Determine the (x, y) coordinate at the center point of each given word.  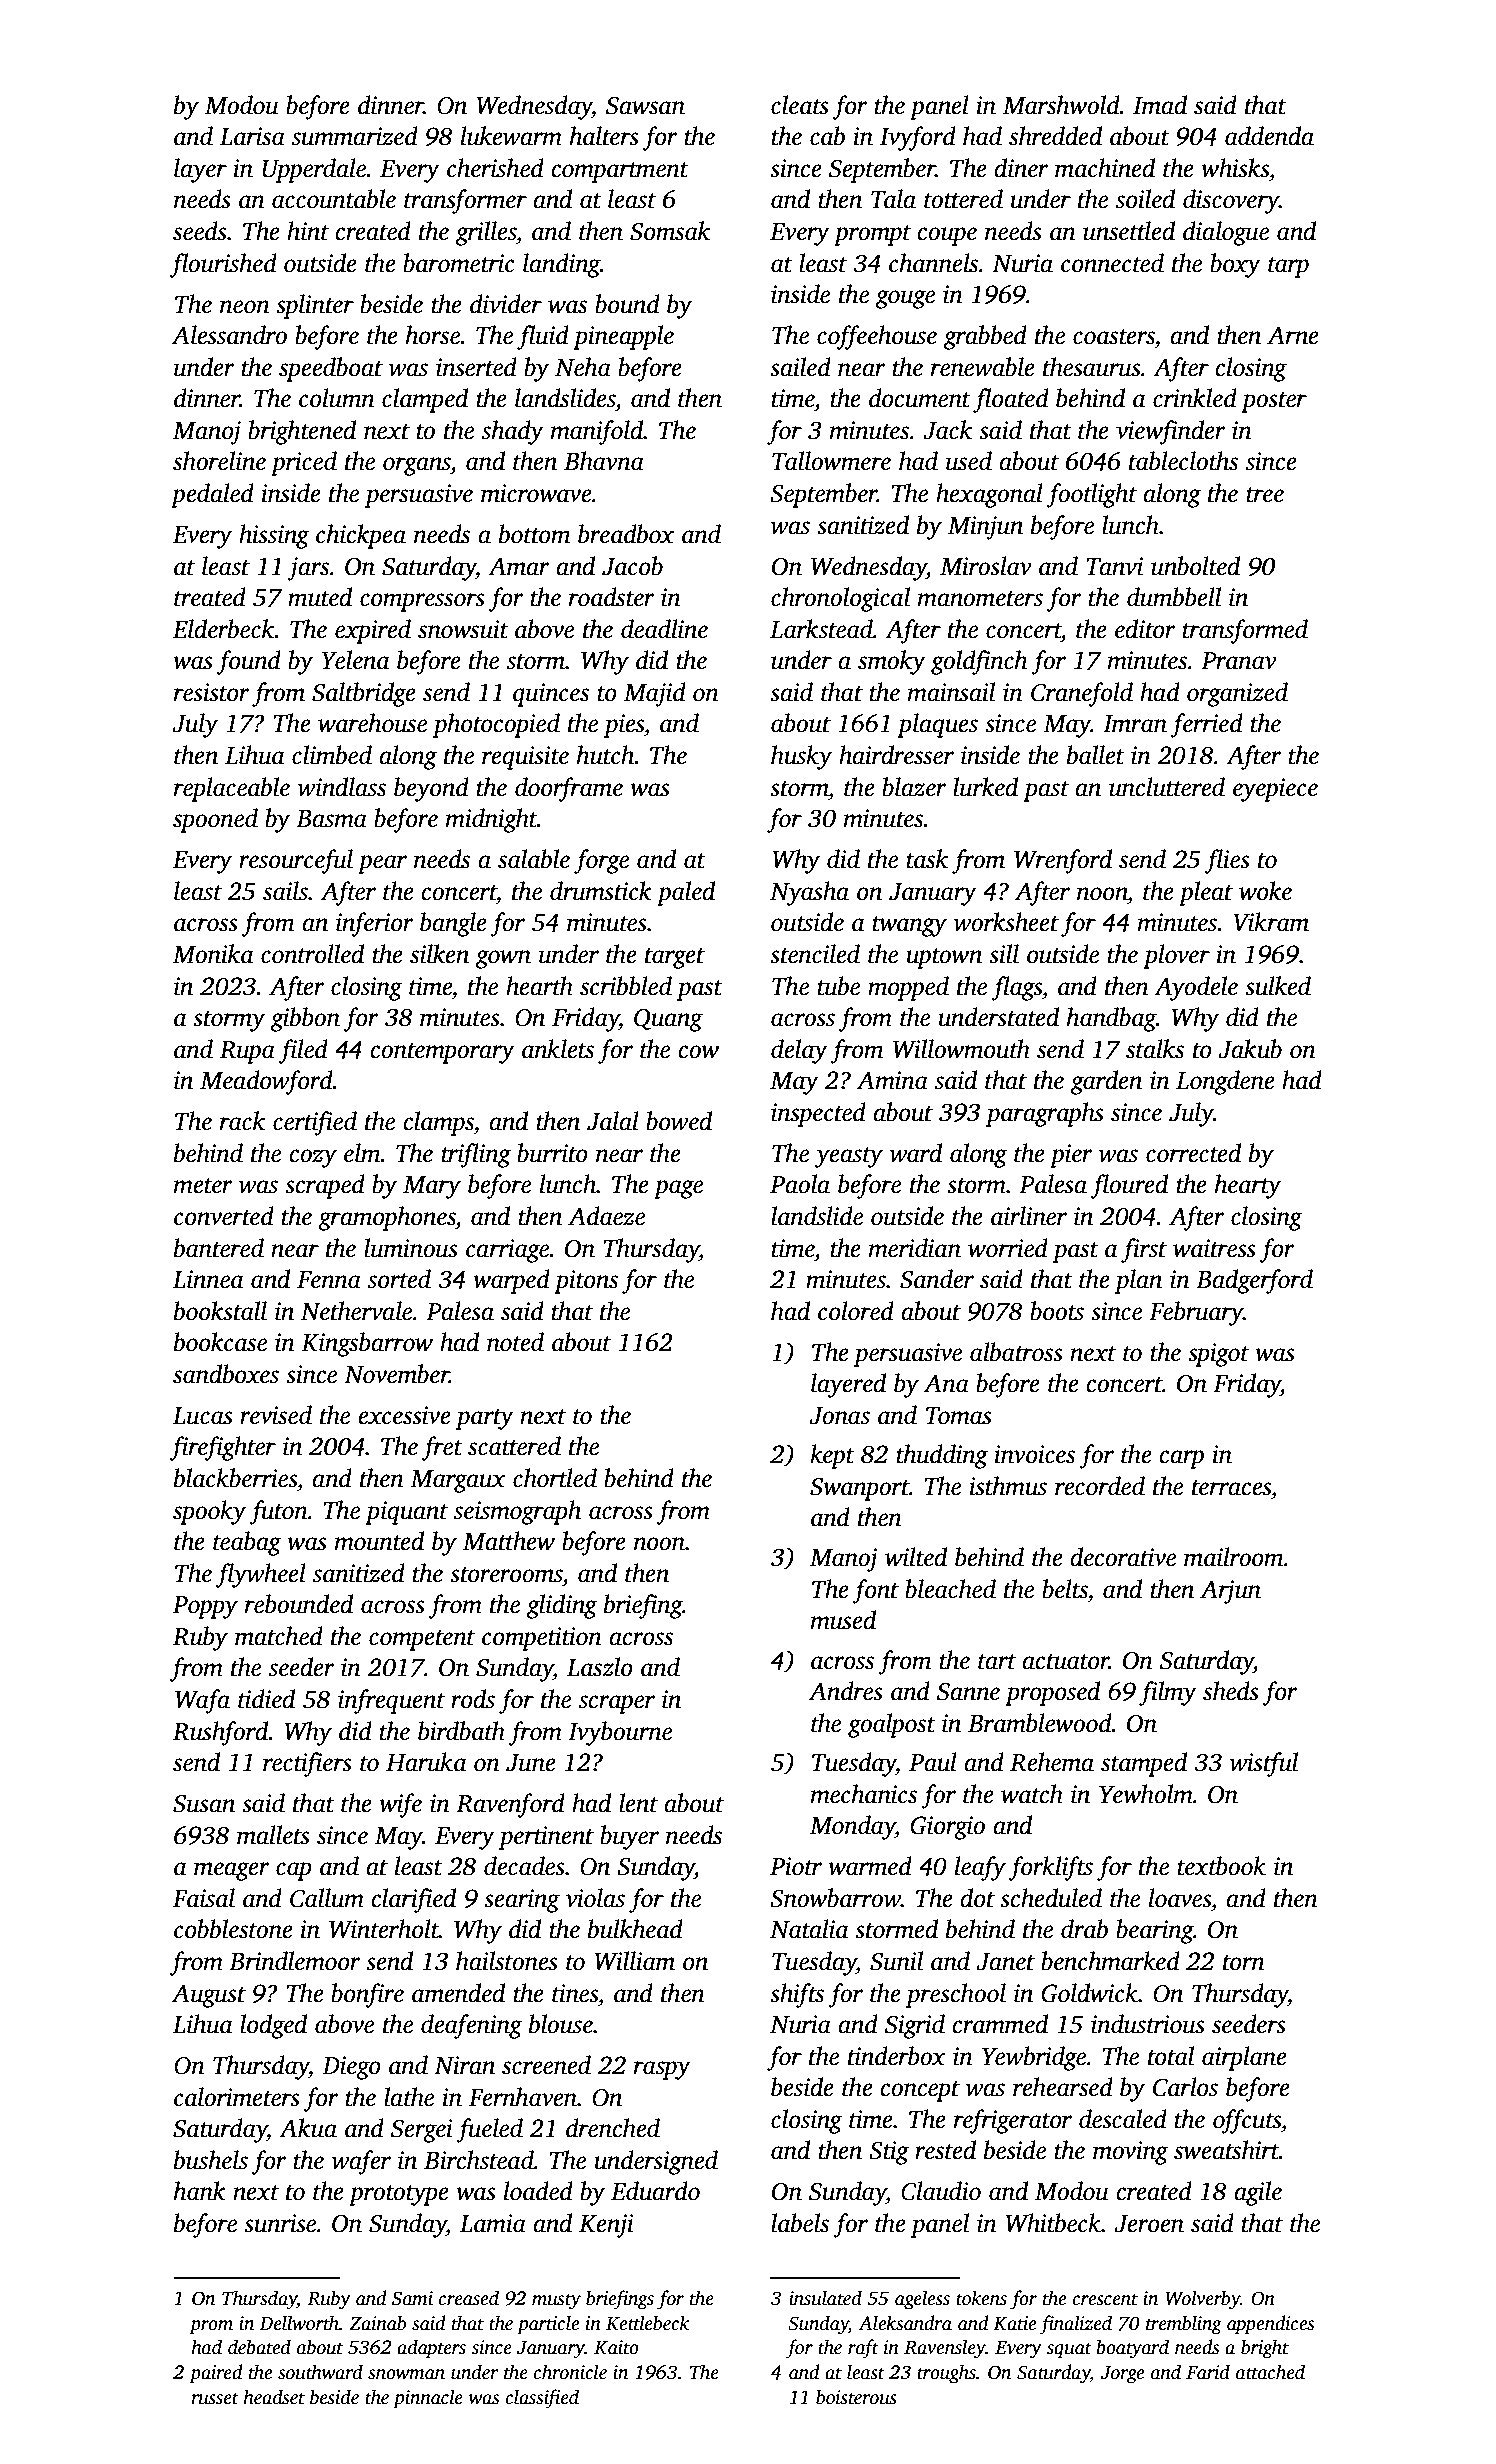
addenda (1269, 136)
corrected (1193, 1153)
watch (1032, 1794)
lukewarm (511, 136)
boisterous (856, 2397)
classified (542, 2399)
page (678, 1189)
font (875, 1591)
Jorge (1122, 2375)
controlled (312, 954)
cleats (800, 105)
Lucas (203, 1416)
